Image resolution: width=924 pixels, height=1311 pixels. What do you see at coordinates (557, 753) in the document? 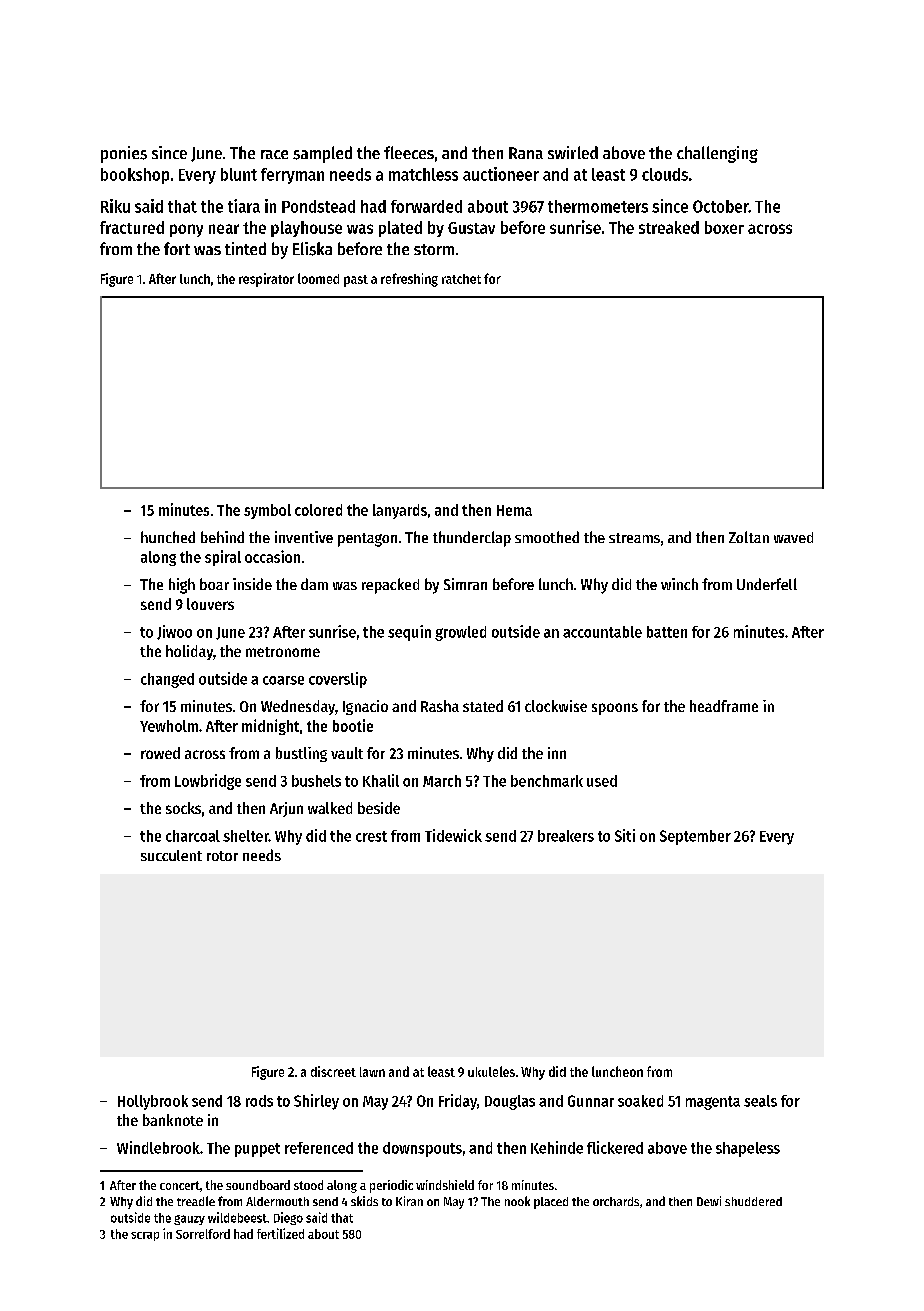
I see `inn` at bounding box center [557, 753].
